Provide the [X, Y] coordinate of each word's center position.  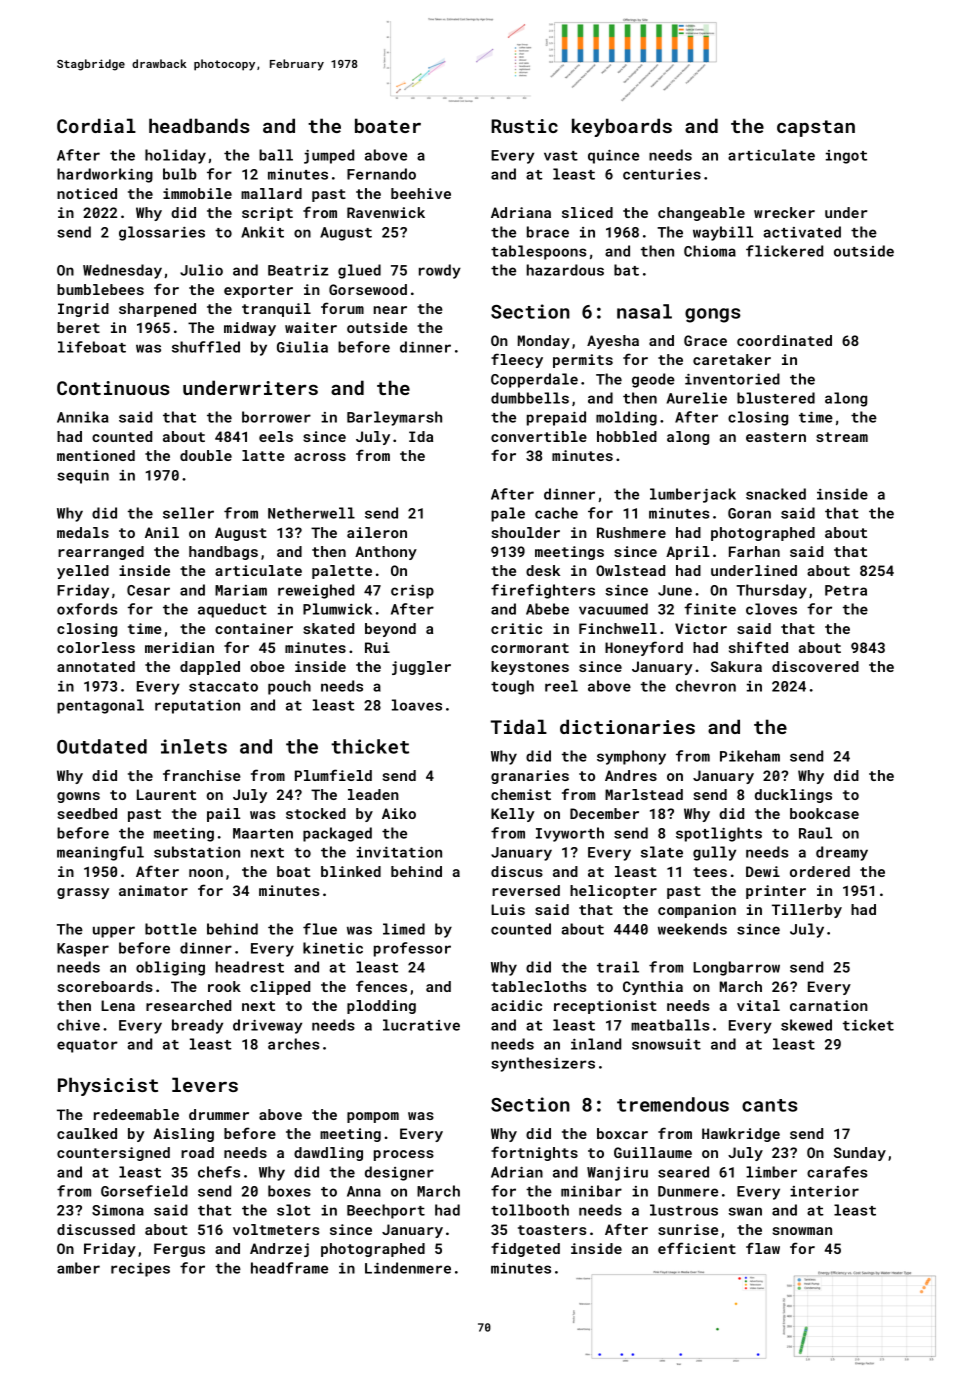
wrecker [784, 212]
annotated [96, 666]
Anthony [386, 553]
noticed [87, 193]
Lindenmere [408, 1268]
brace [548, 232]
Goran [749, 513]
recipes [140, 1270]
